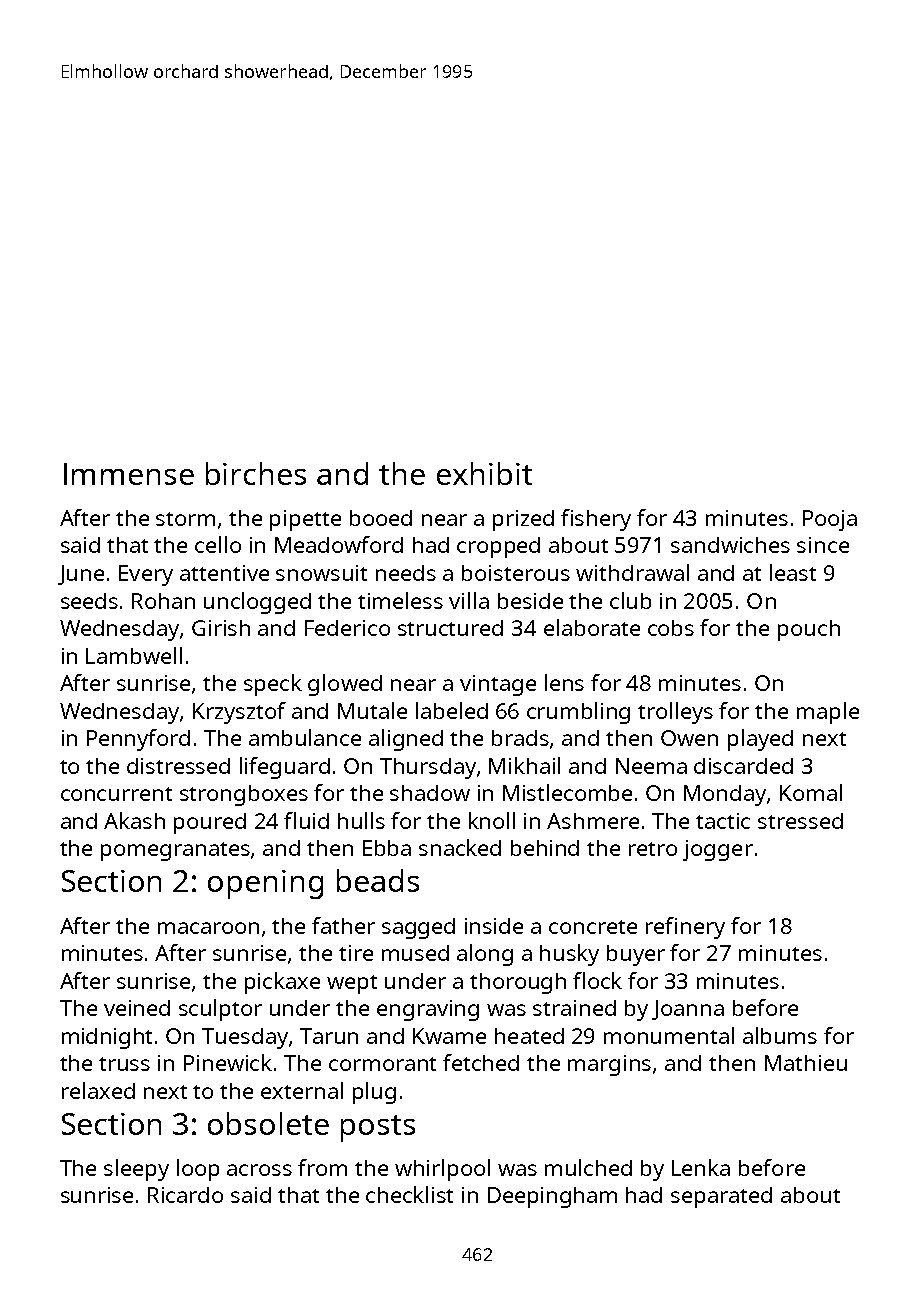 Image resolution: width=924 pixels, height=1311 pixels. Describe the element at coordinates (596, 520) in the screenshot. I see `fishery` at that location.
